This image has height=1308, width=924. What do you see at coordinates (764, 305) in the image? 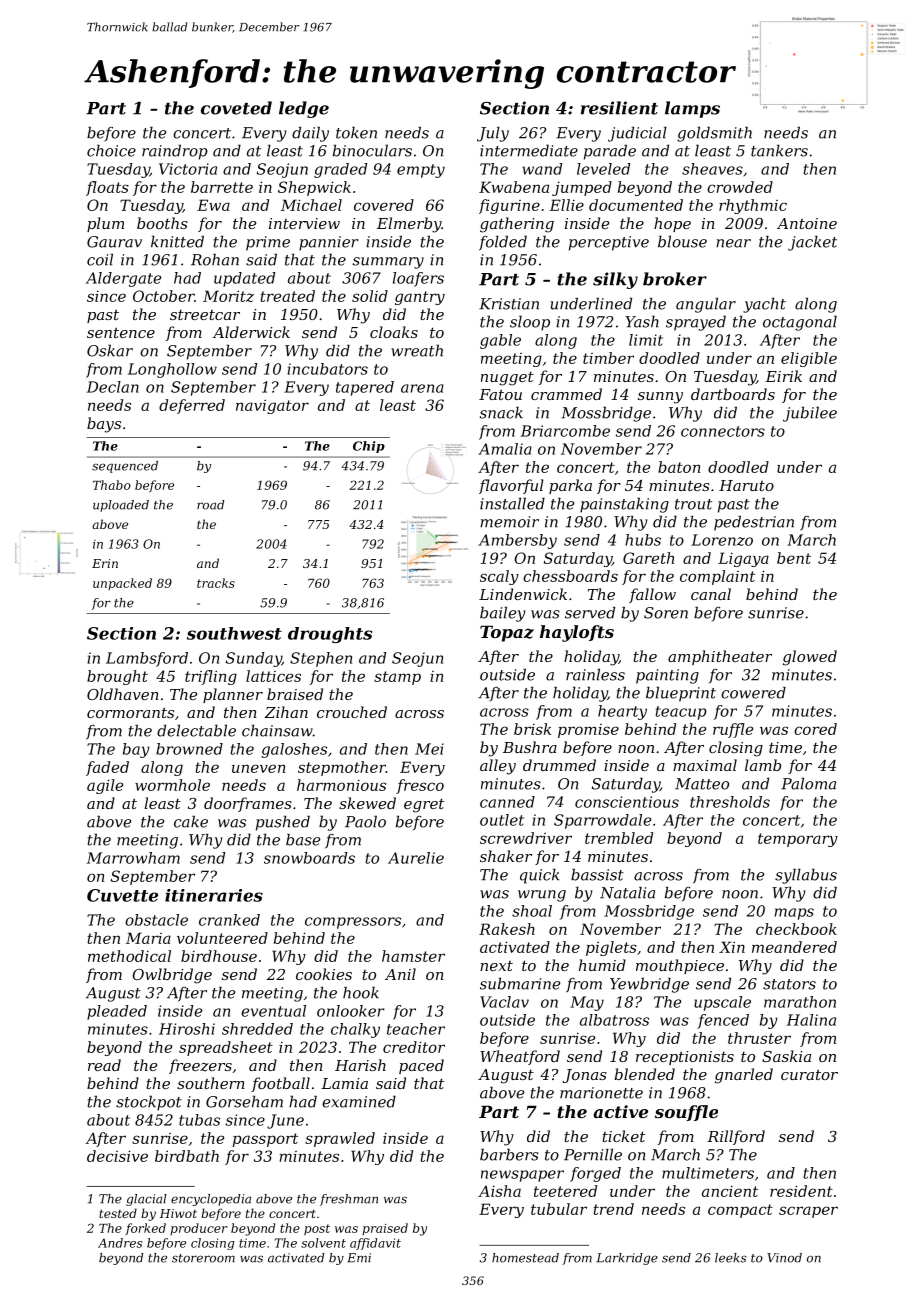
I see `yacht` at bounding box center [764, 305].
